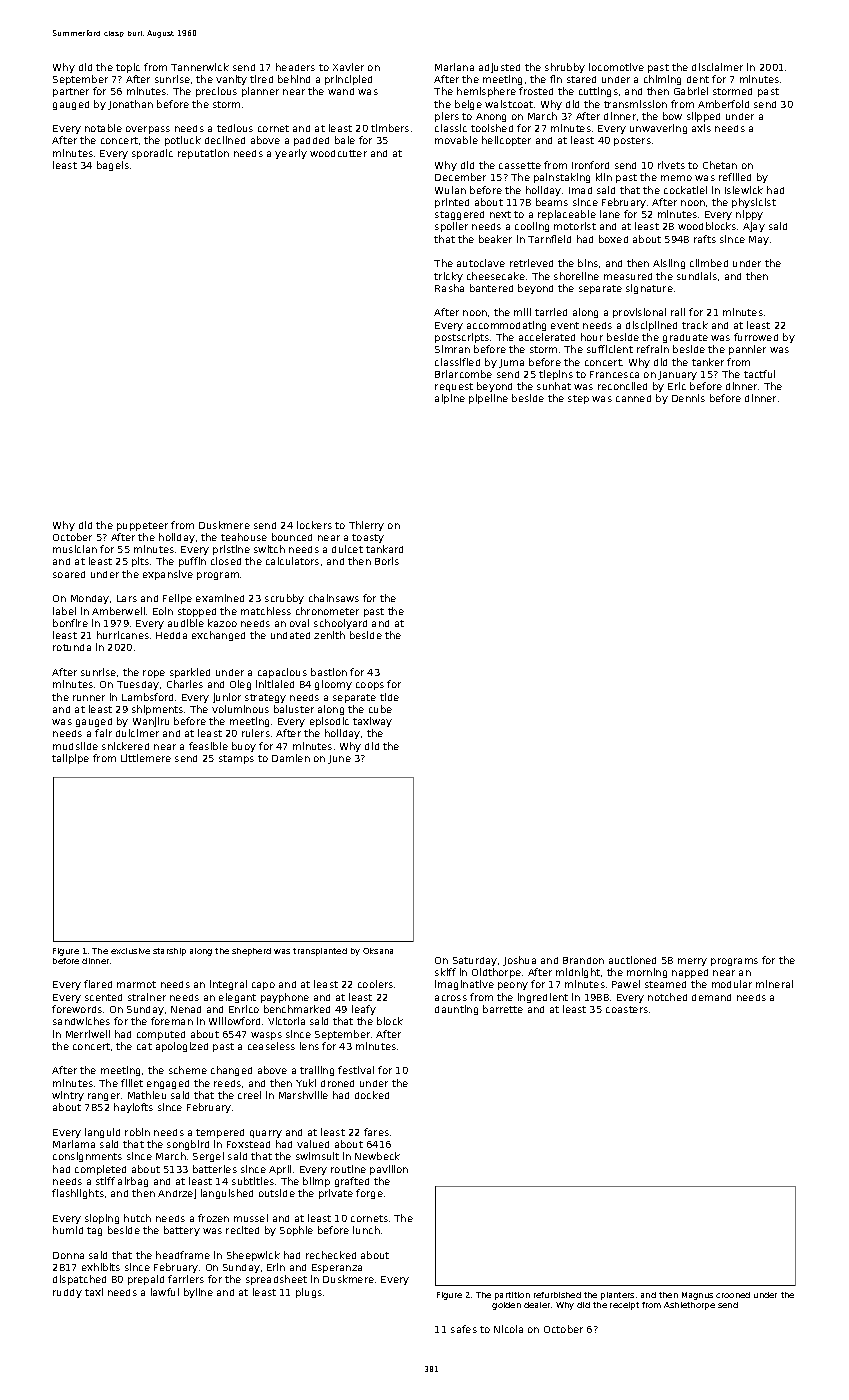 This image has width=849, height=1400. Describe the element at coordinates (617, 1296) in the image. I see `planters` at that location.
